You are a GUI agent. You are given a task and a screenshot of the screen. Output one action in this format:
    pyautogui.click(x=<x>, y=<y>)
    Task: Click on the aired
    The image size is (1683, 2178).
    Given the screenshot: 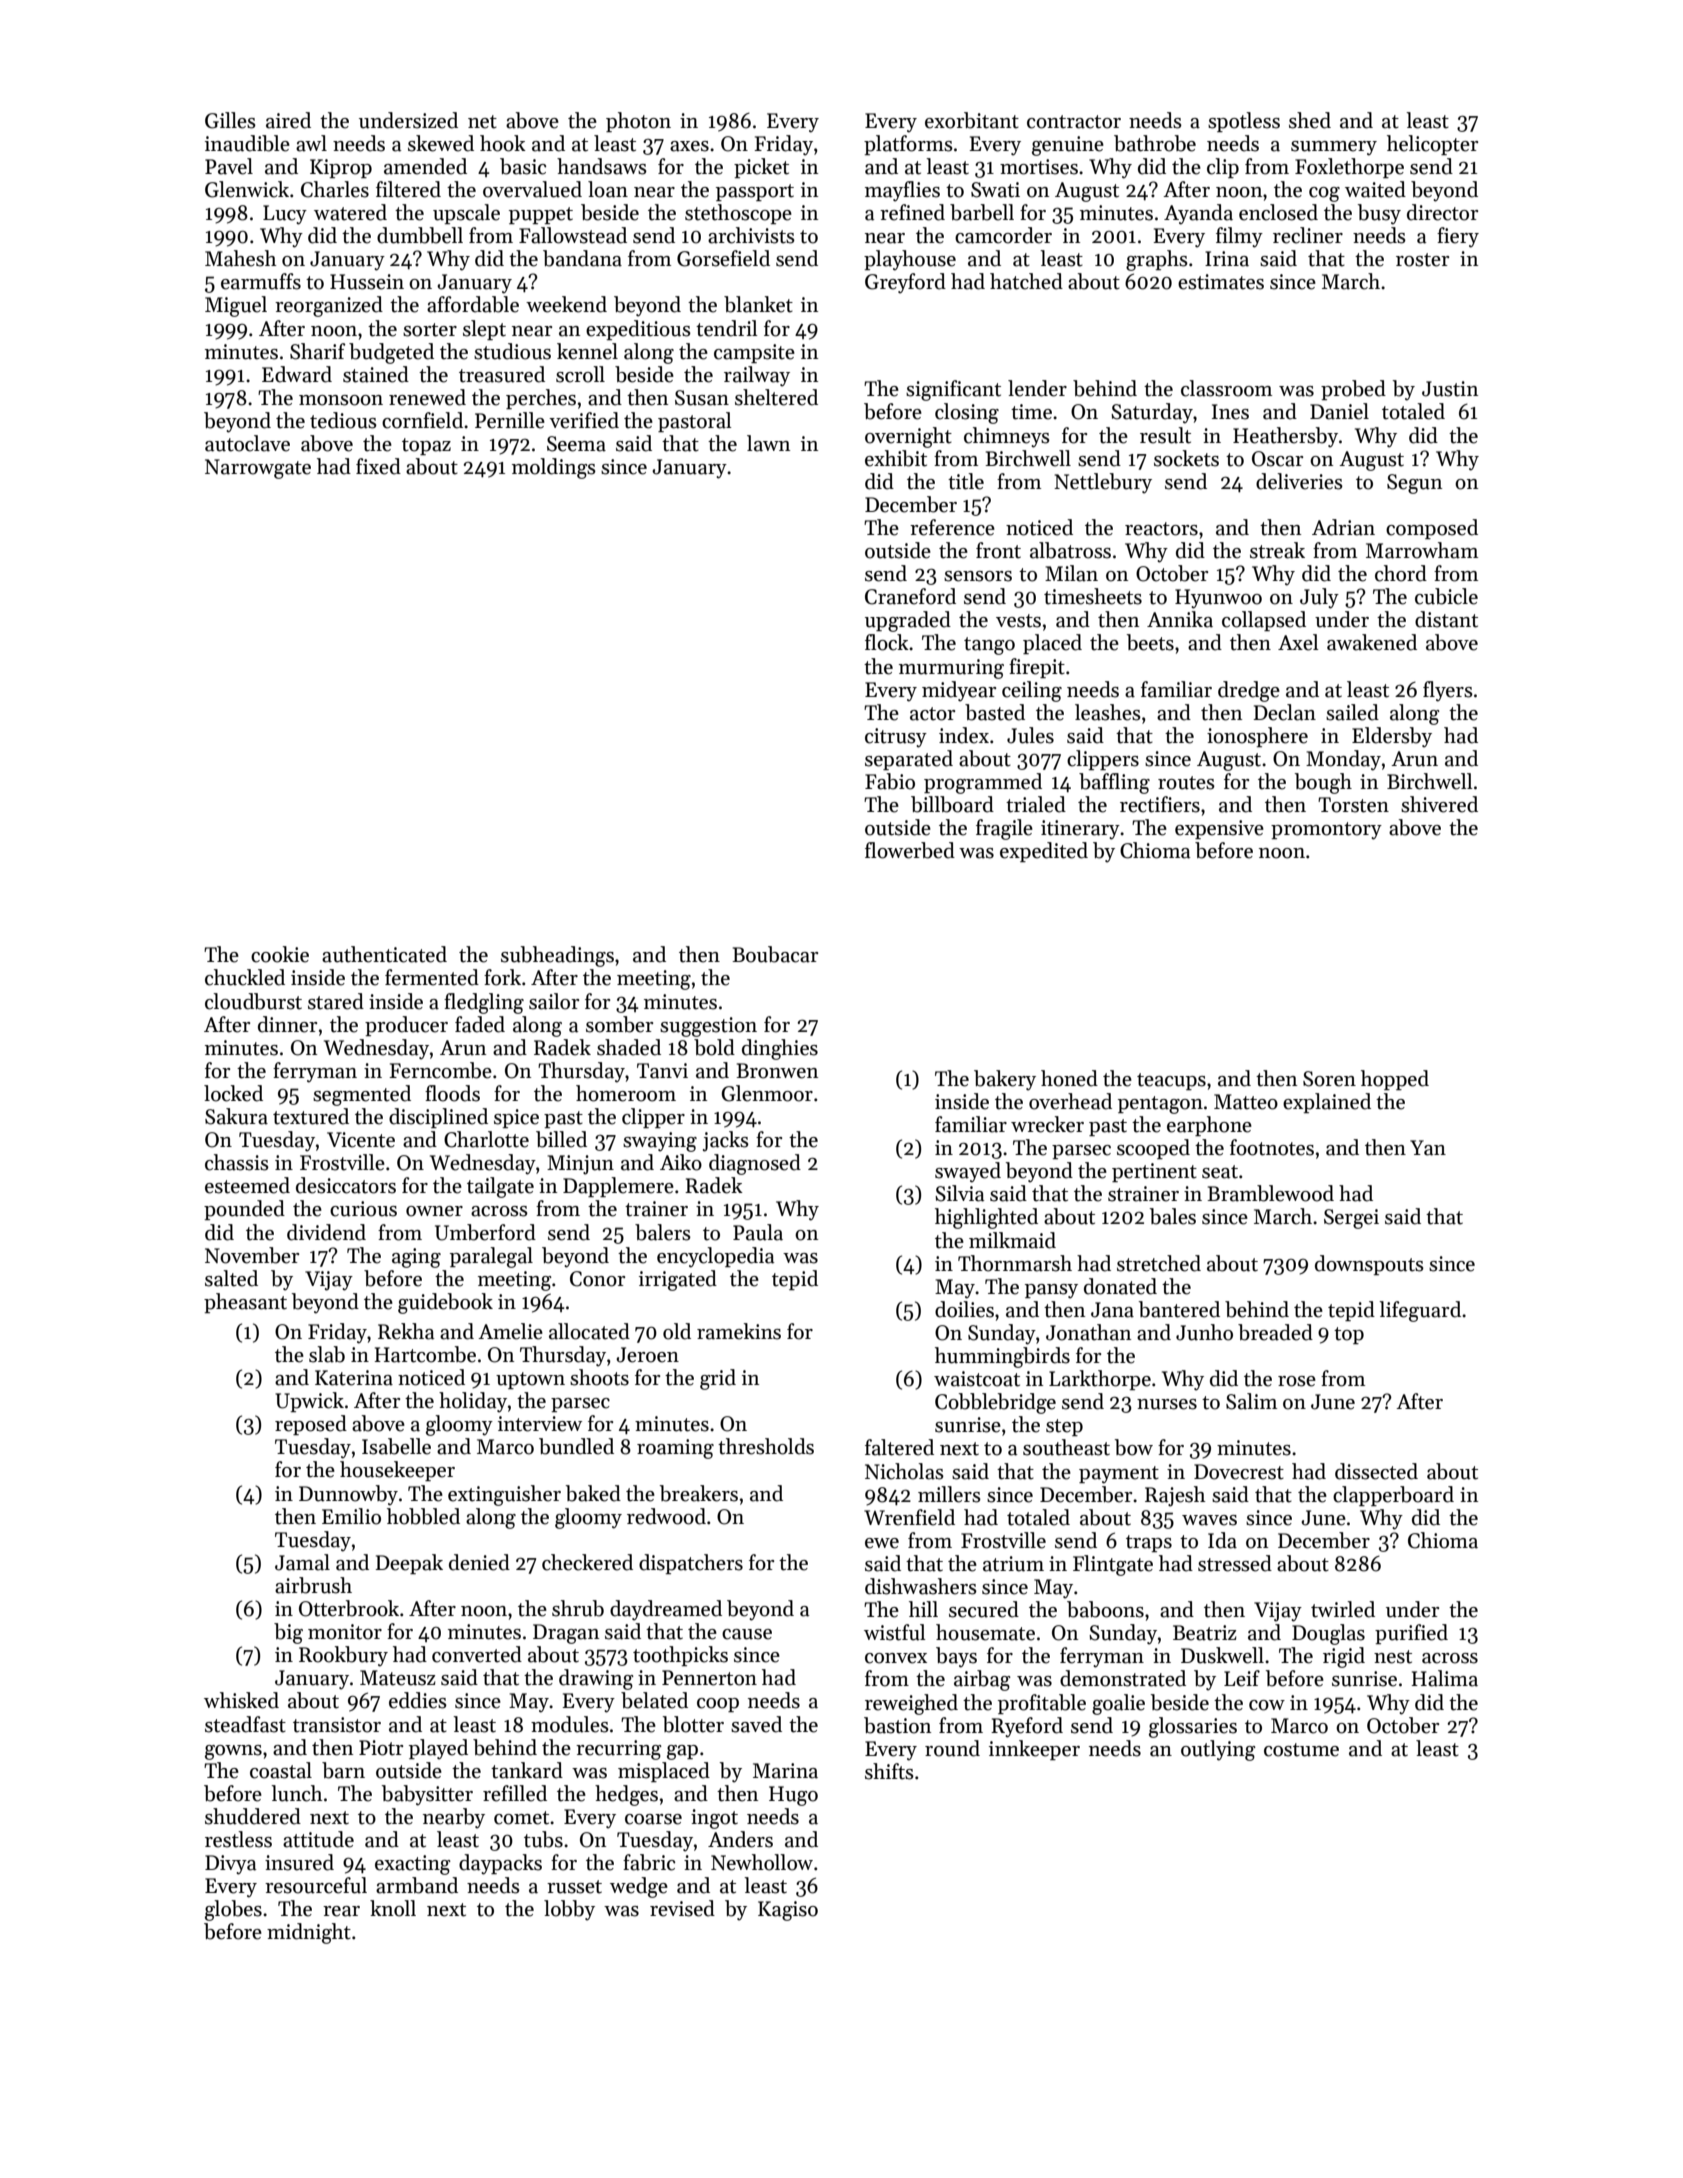 What is the action you would take?
    pyautogui.click(x=288, y=120)
